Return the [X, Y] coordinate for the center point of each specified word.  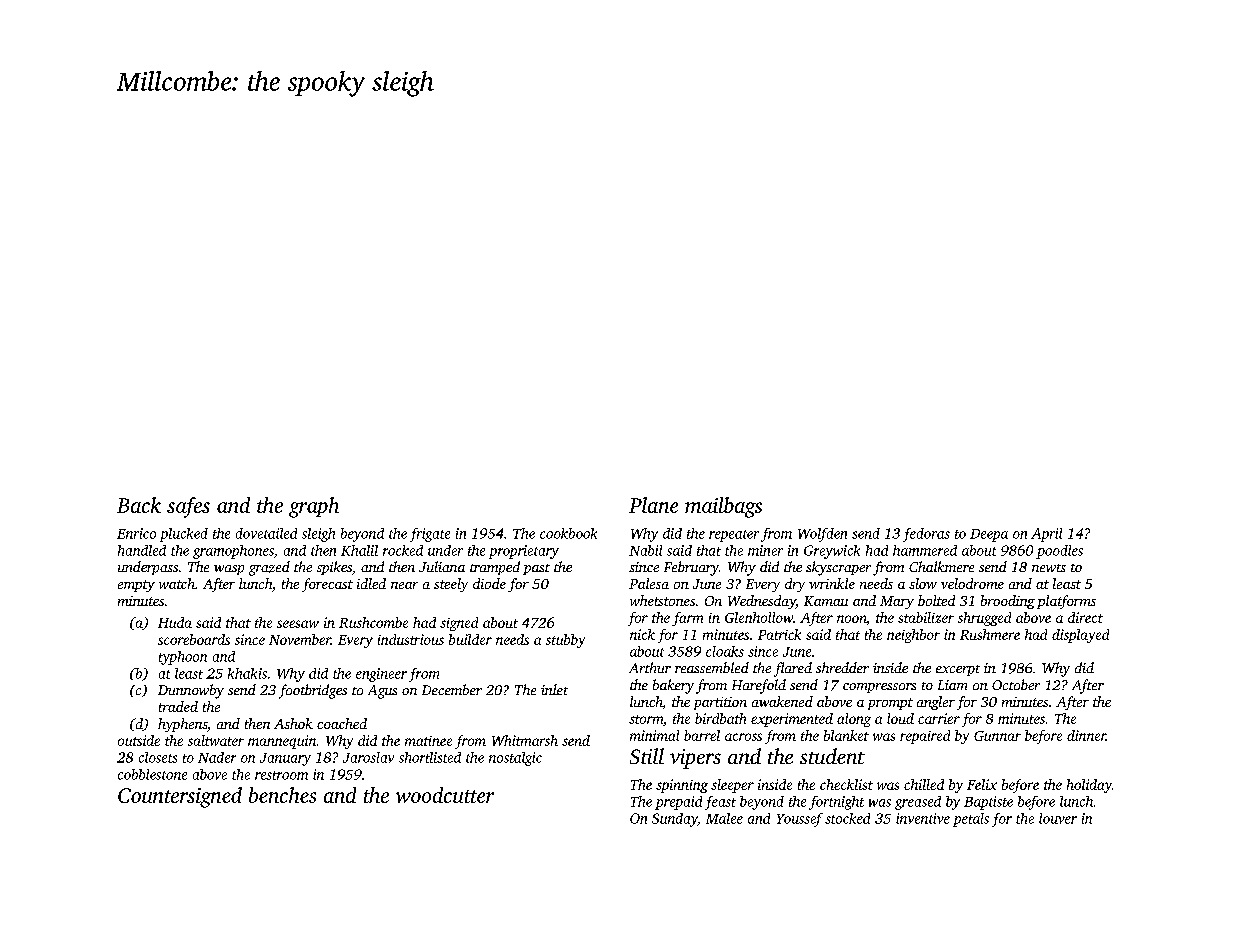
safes [188, 507]
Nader [217, 757]
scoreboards [194, 639]
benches [282, 795]
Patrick [779, 634]
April [1046, 535]
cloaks [725, 651]
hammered [925, 550]
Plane [653, 505]
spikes [334, 568]
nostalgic [515, 759]
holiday [1089, 786]
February [691, 568]
